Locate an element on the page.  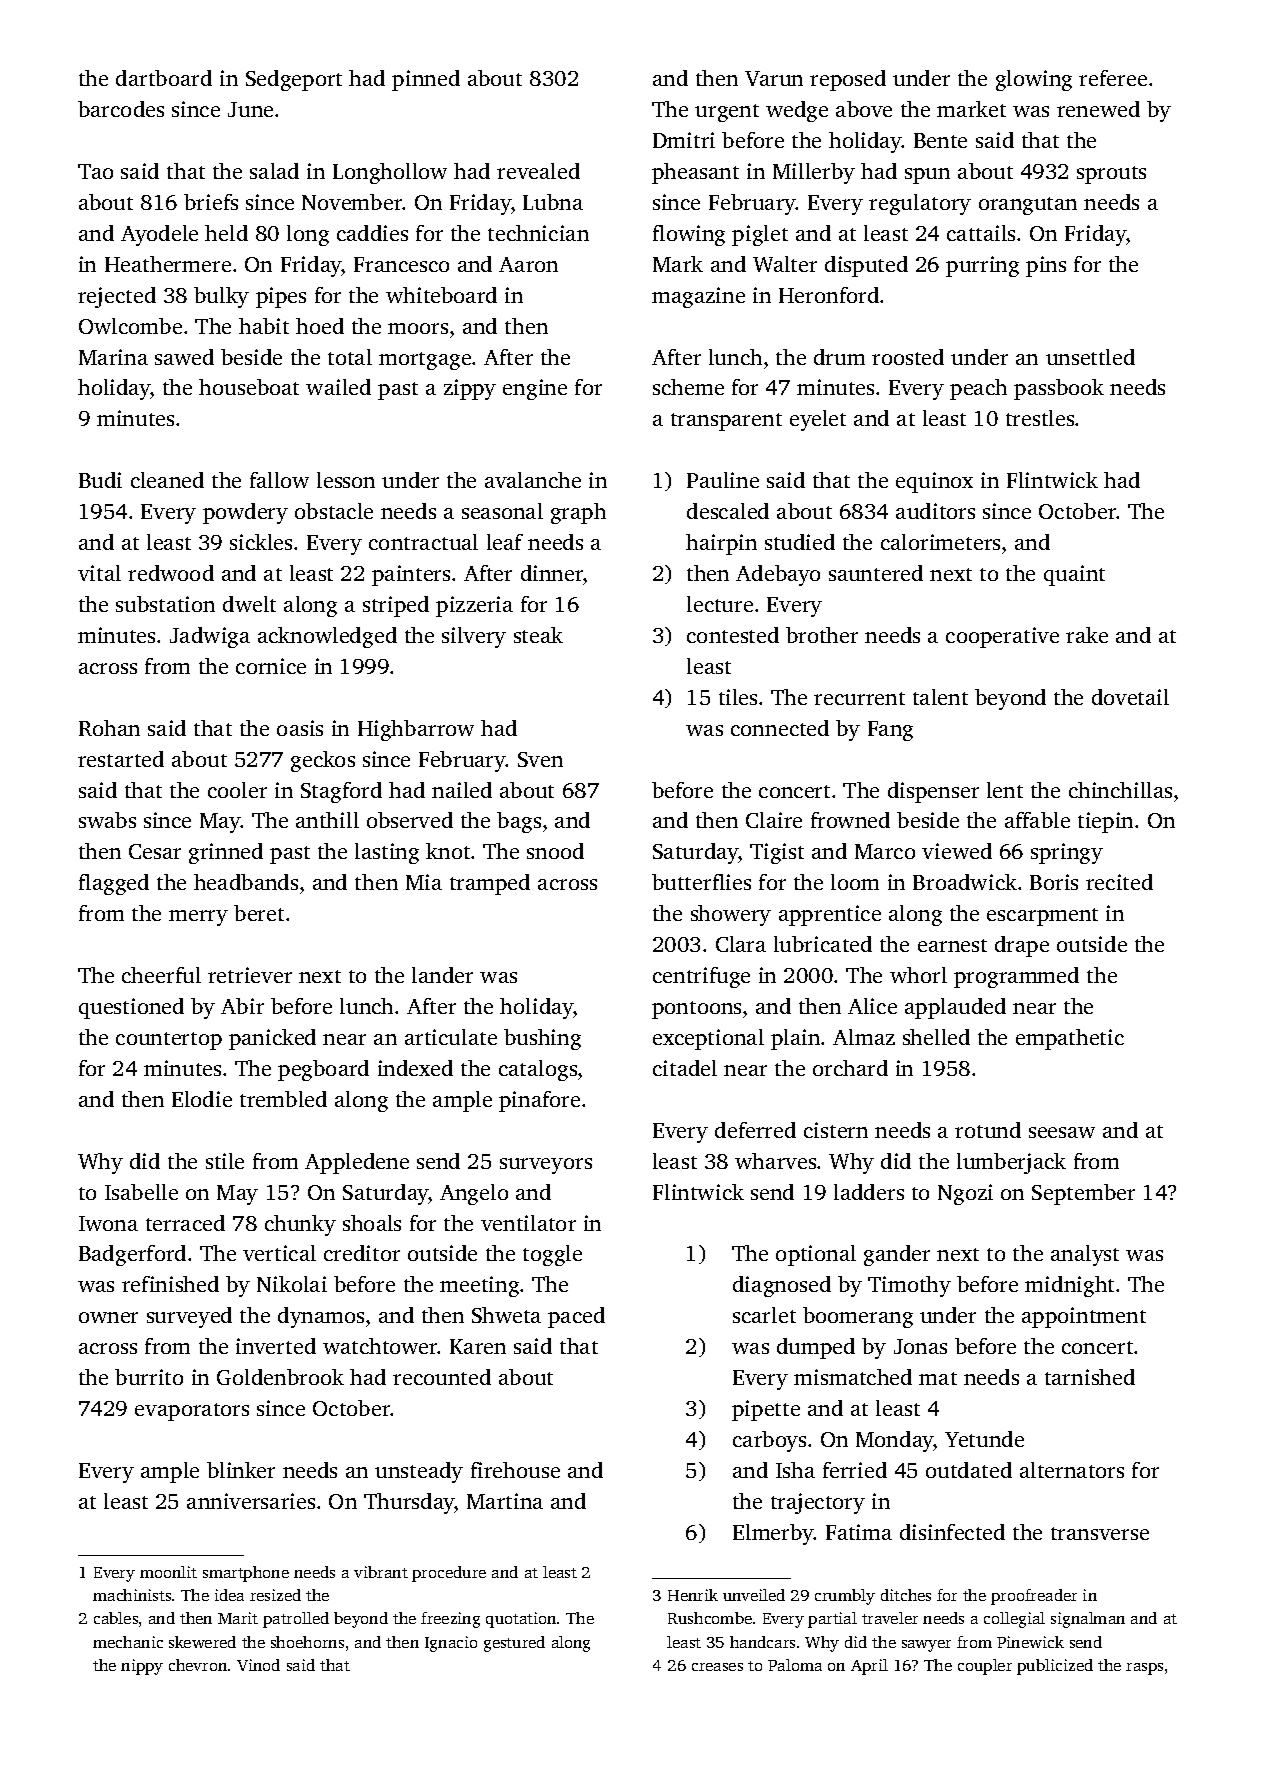
glowing is located at coordinates (1034, 80).
